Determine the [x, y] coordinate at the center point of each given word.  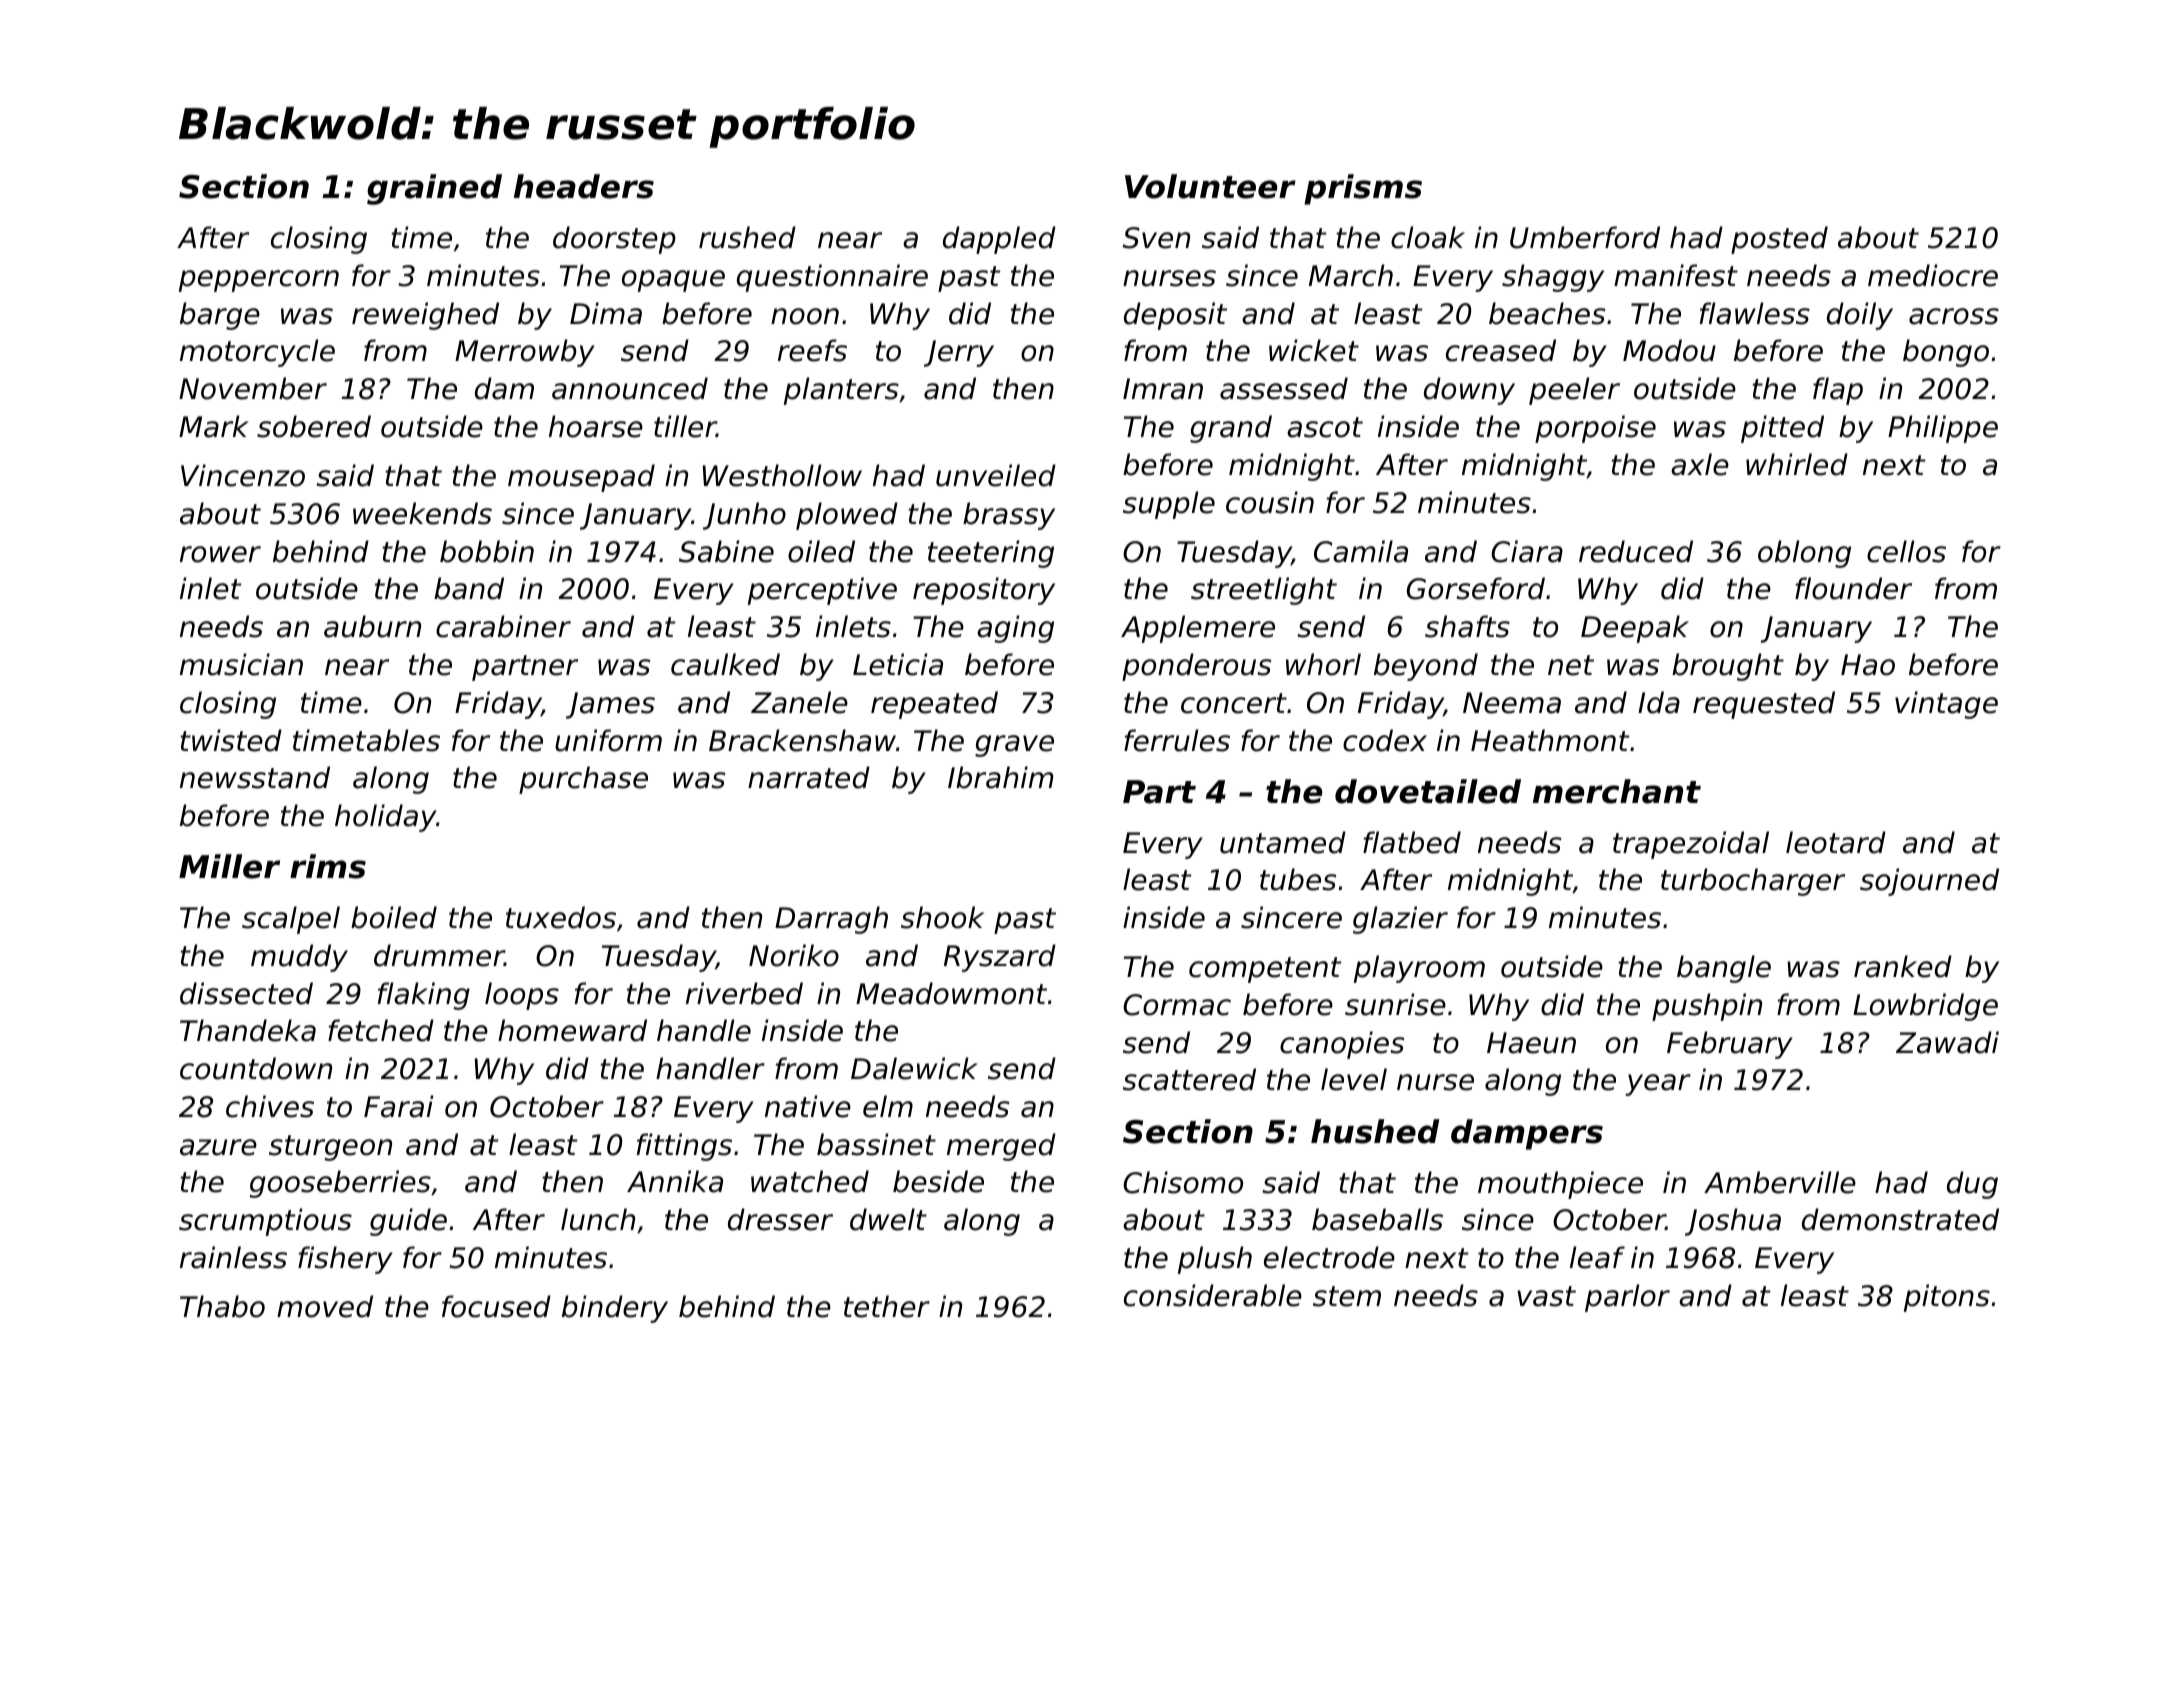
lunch [598, 1219]
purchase [583, 780]
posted [1779, 240]
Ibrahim [1001, 777]
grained [434, 189]
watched [810, 1181]
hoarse [596, 426]
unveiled [996, 475]
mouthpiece [1560, 1185]
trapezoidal [1691, 845]
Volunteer [1210, 186]
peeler [1574, 391]
